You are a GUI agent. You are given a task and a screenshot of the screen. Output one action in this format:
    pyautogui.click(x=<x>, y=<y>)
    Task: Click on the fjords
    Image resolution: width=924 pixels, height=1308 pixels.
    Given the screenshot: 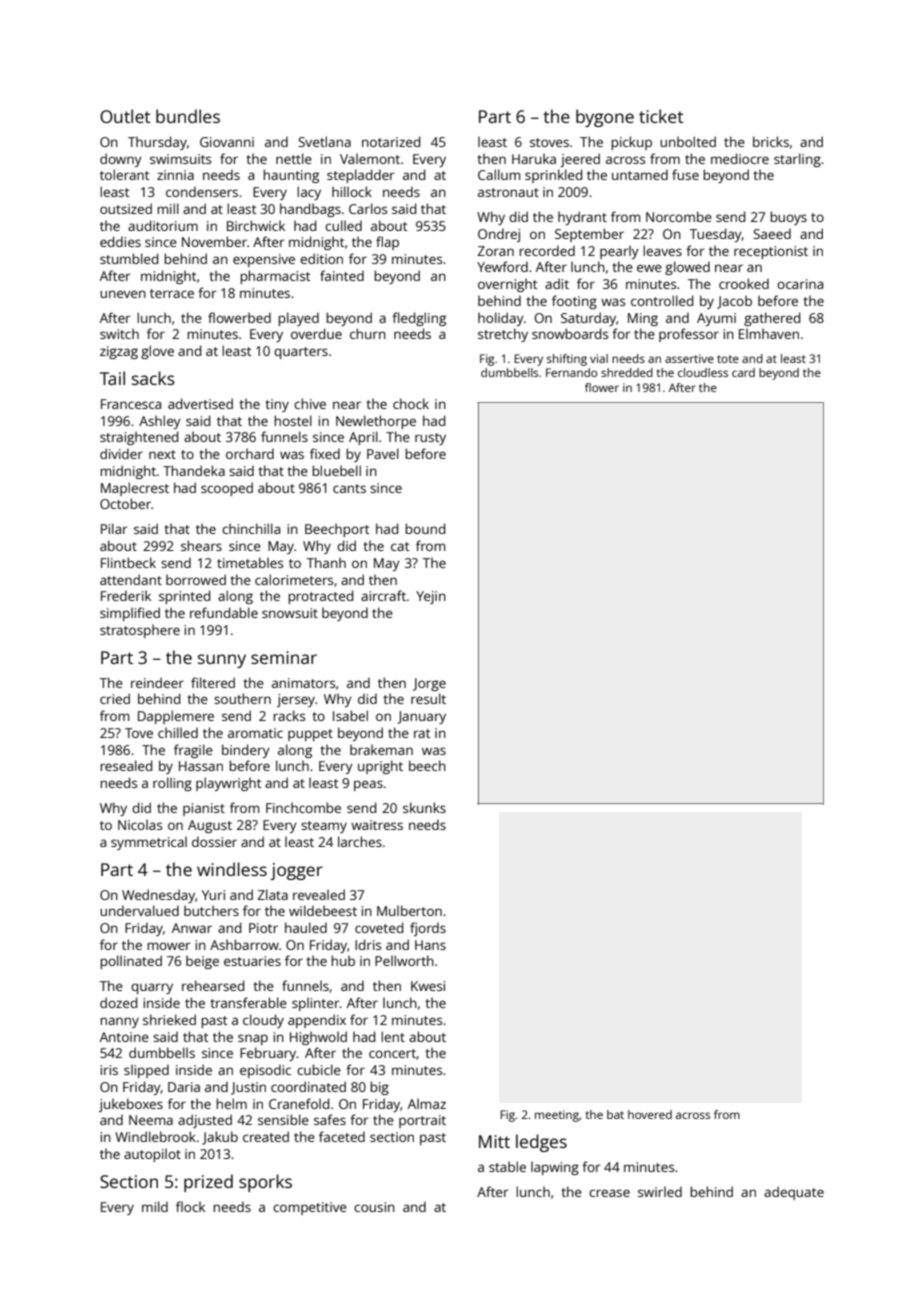 What is the action you would take?
    pyautogui.click(x=428, y=929)
